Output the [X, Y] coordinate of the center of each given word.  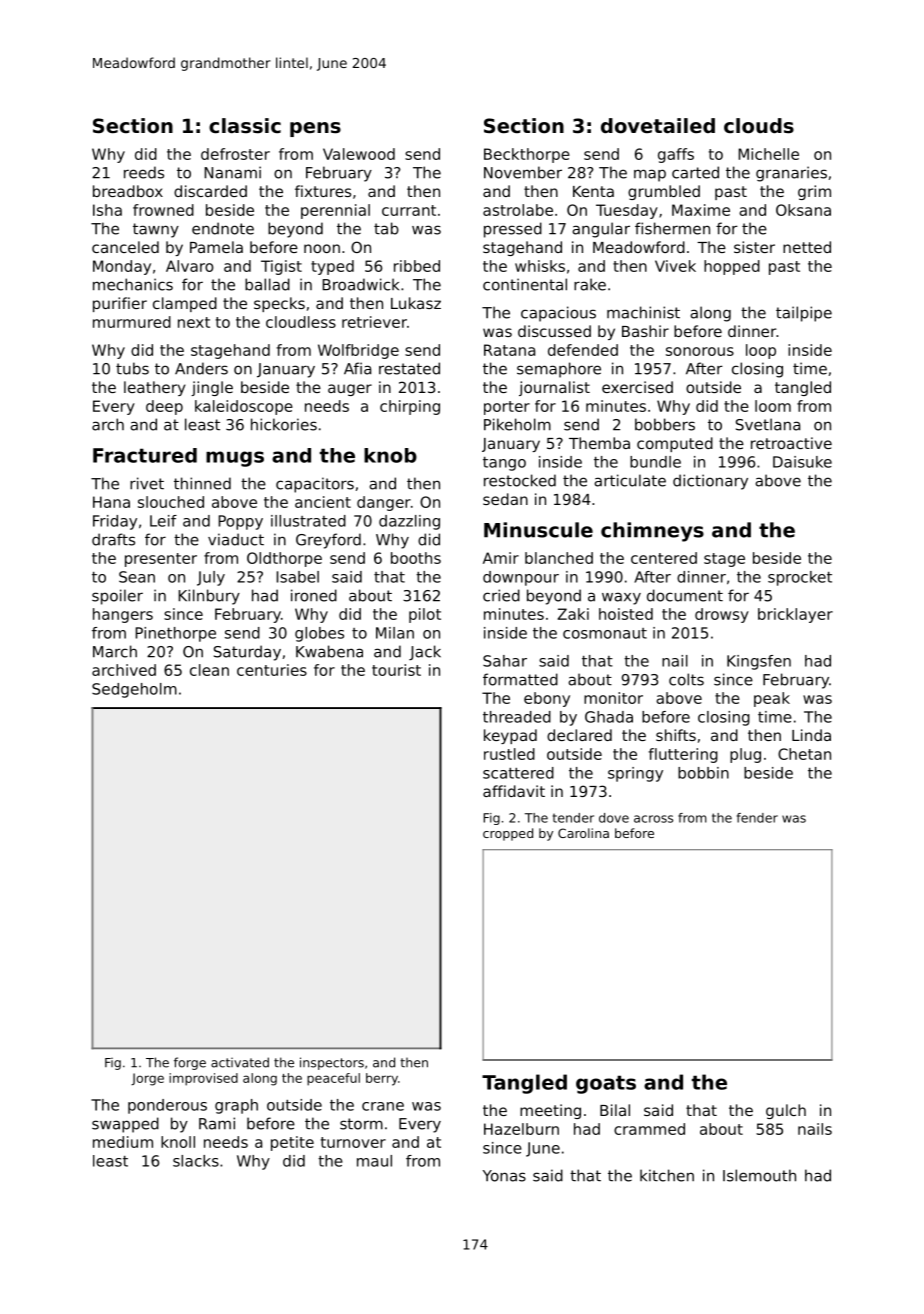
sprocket [800, 578]
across [653, 819]
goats [606, 1084]
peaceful [333, 1079]
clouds [759, 126]
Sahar [505, 661]
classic [245, 126]
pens [315, 129]
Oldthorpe [284, 559]
